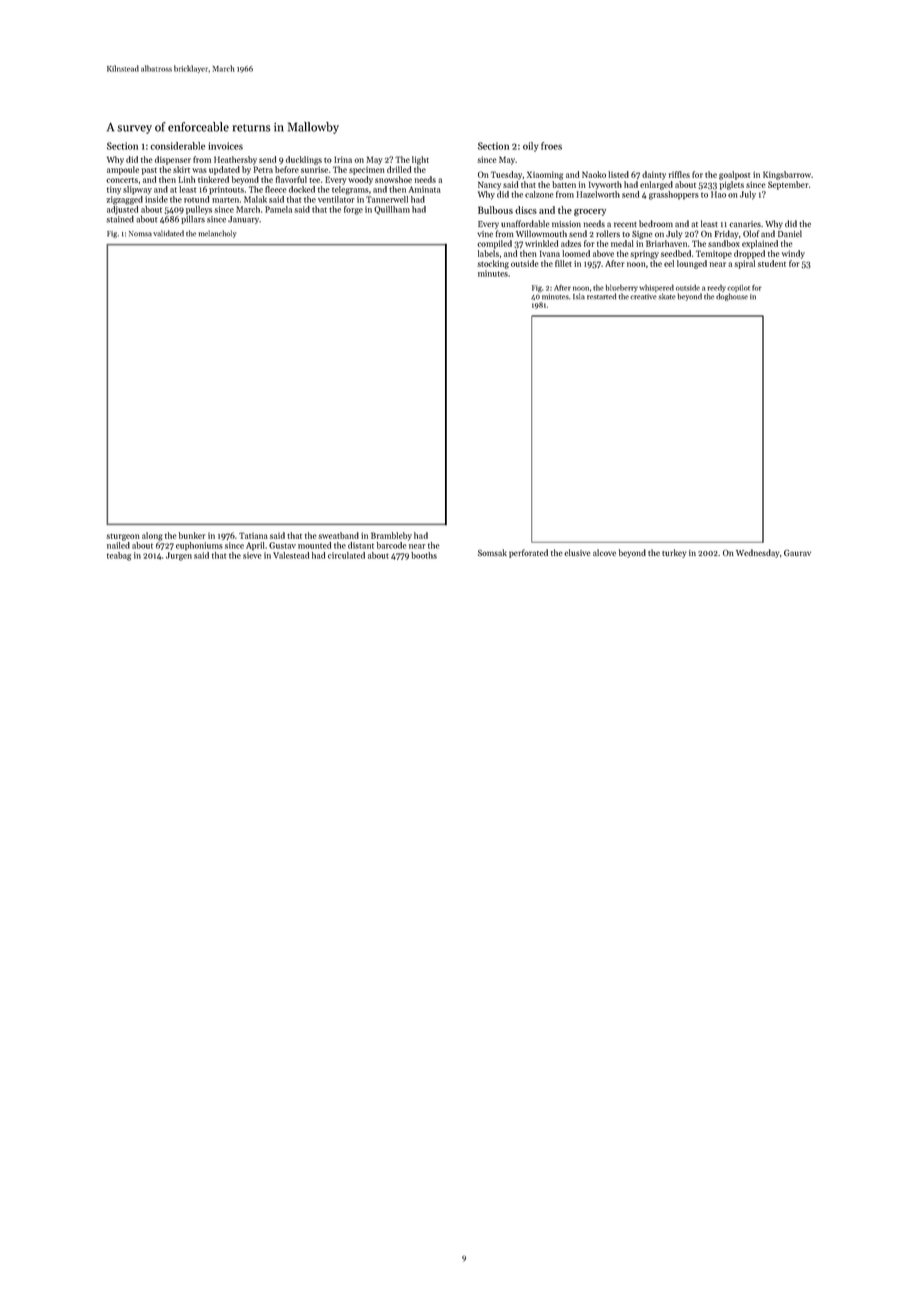 The image size is (924, 1308). Describe the element at coordinates (645, 255) in the screenshot. I see `springy` at that location.
